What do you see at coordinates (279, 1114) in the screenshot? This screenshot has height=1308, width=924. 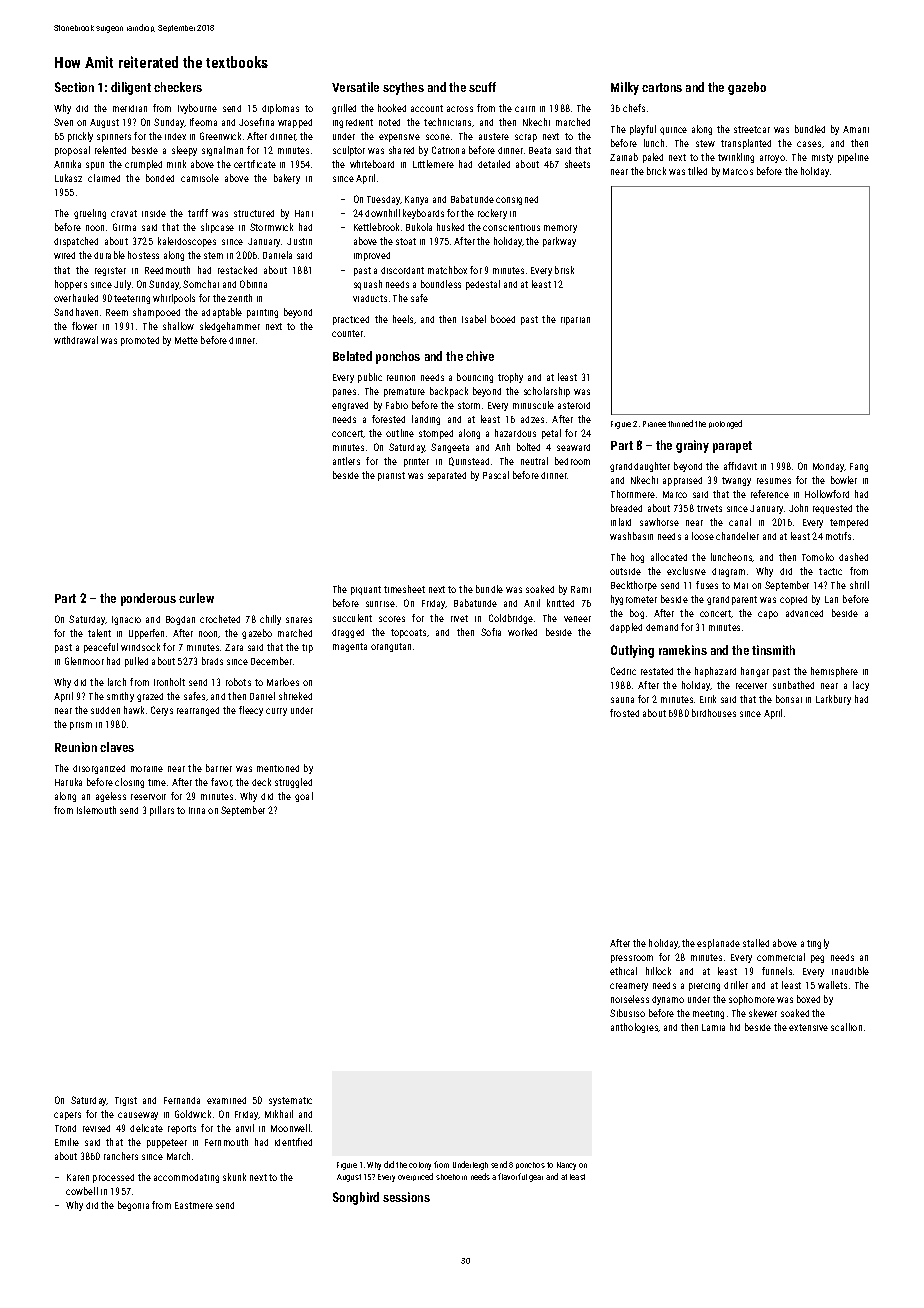 I see `Mikhail` at bounding box center [279, 1114].
